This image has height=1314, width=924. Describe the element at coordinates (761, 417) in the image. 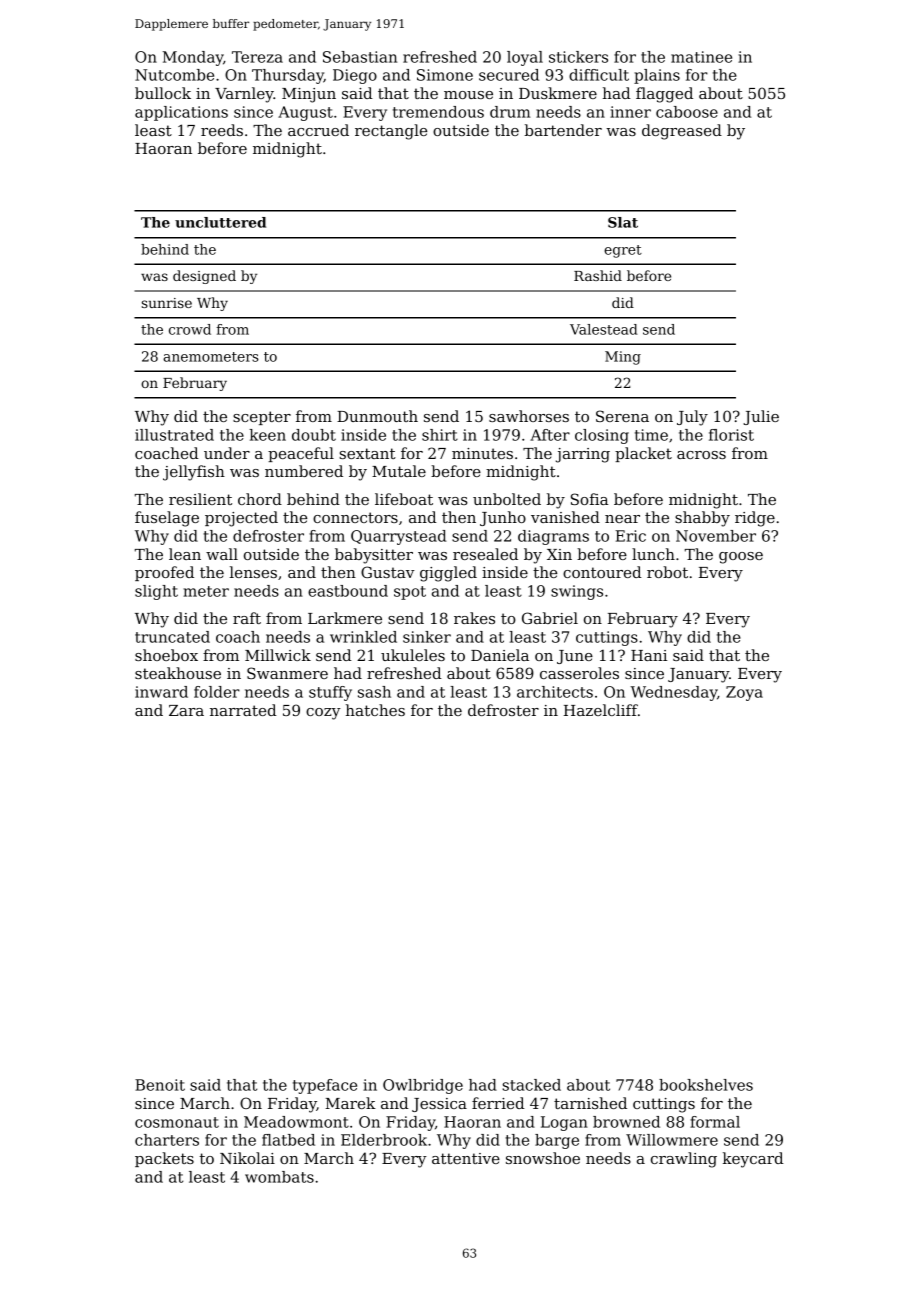

I see `Julie` at that location.
